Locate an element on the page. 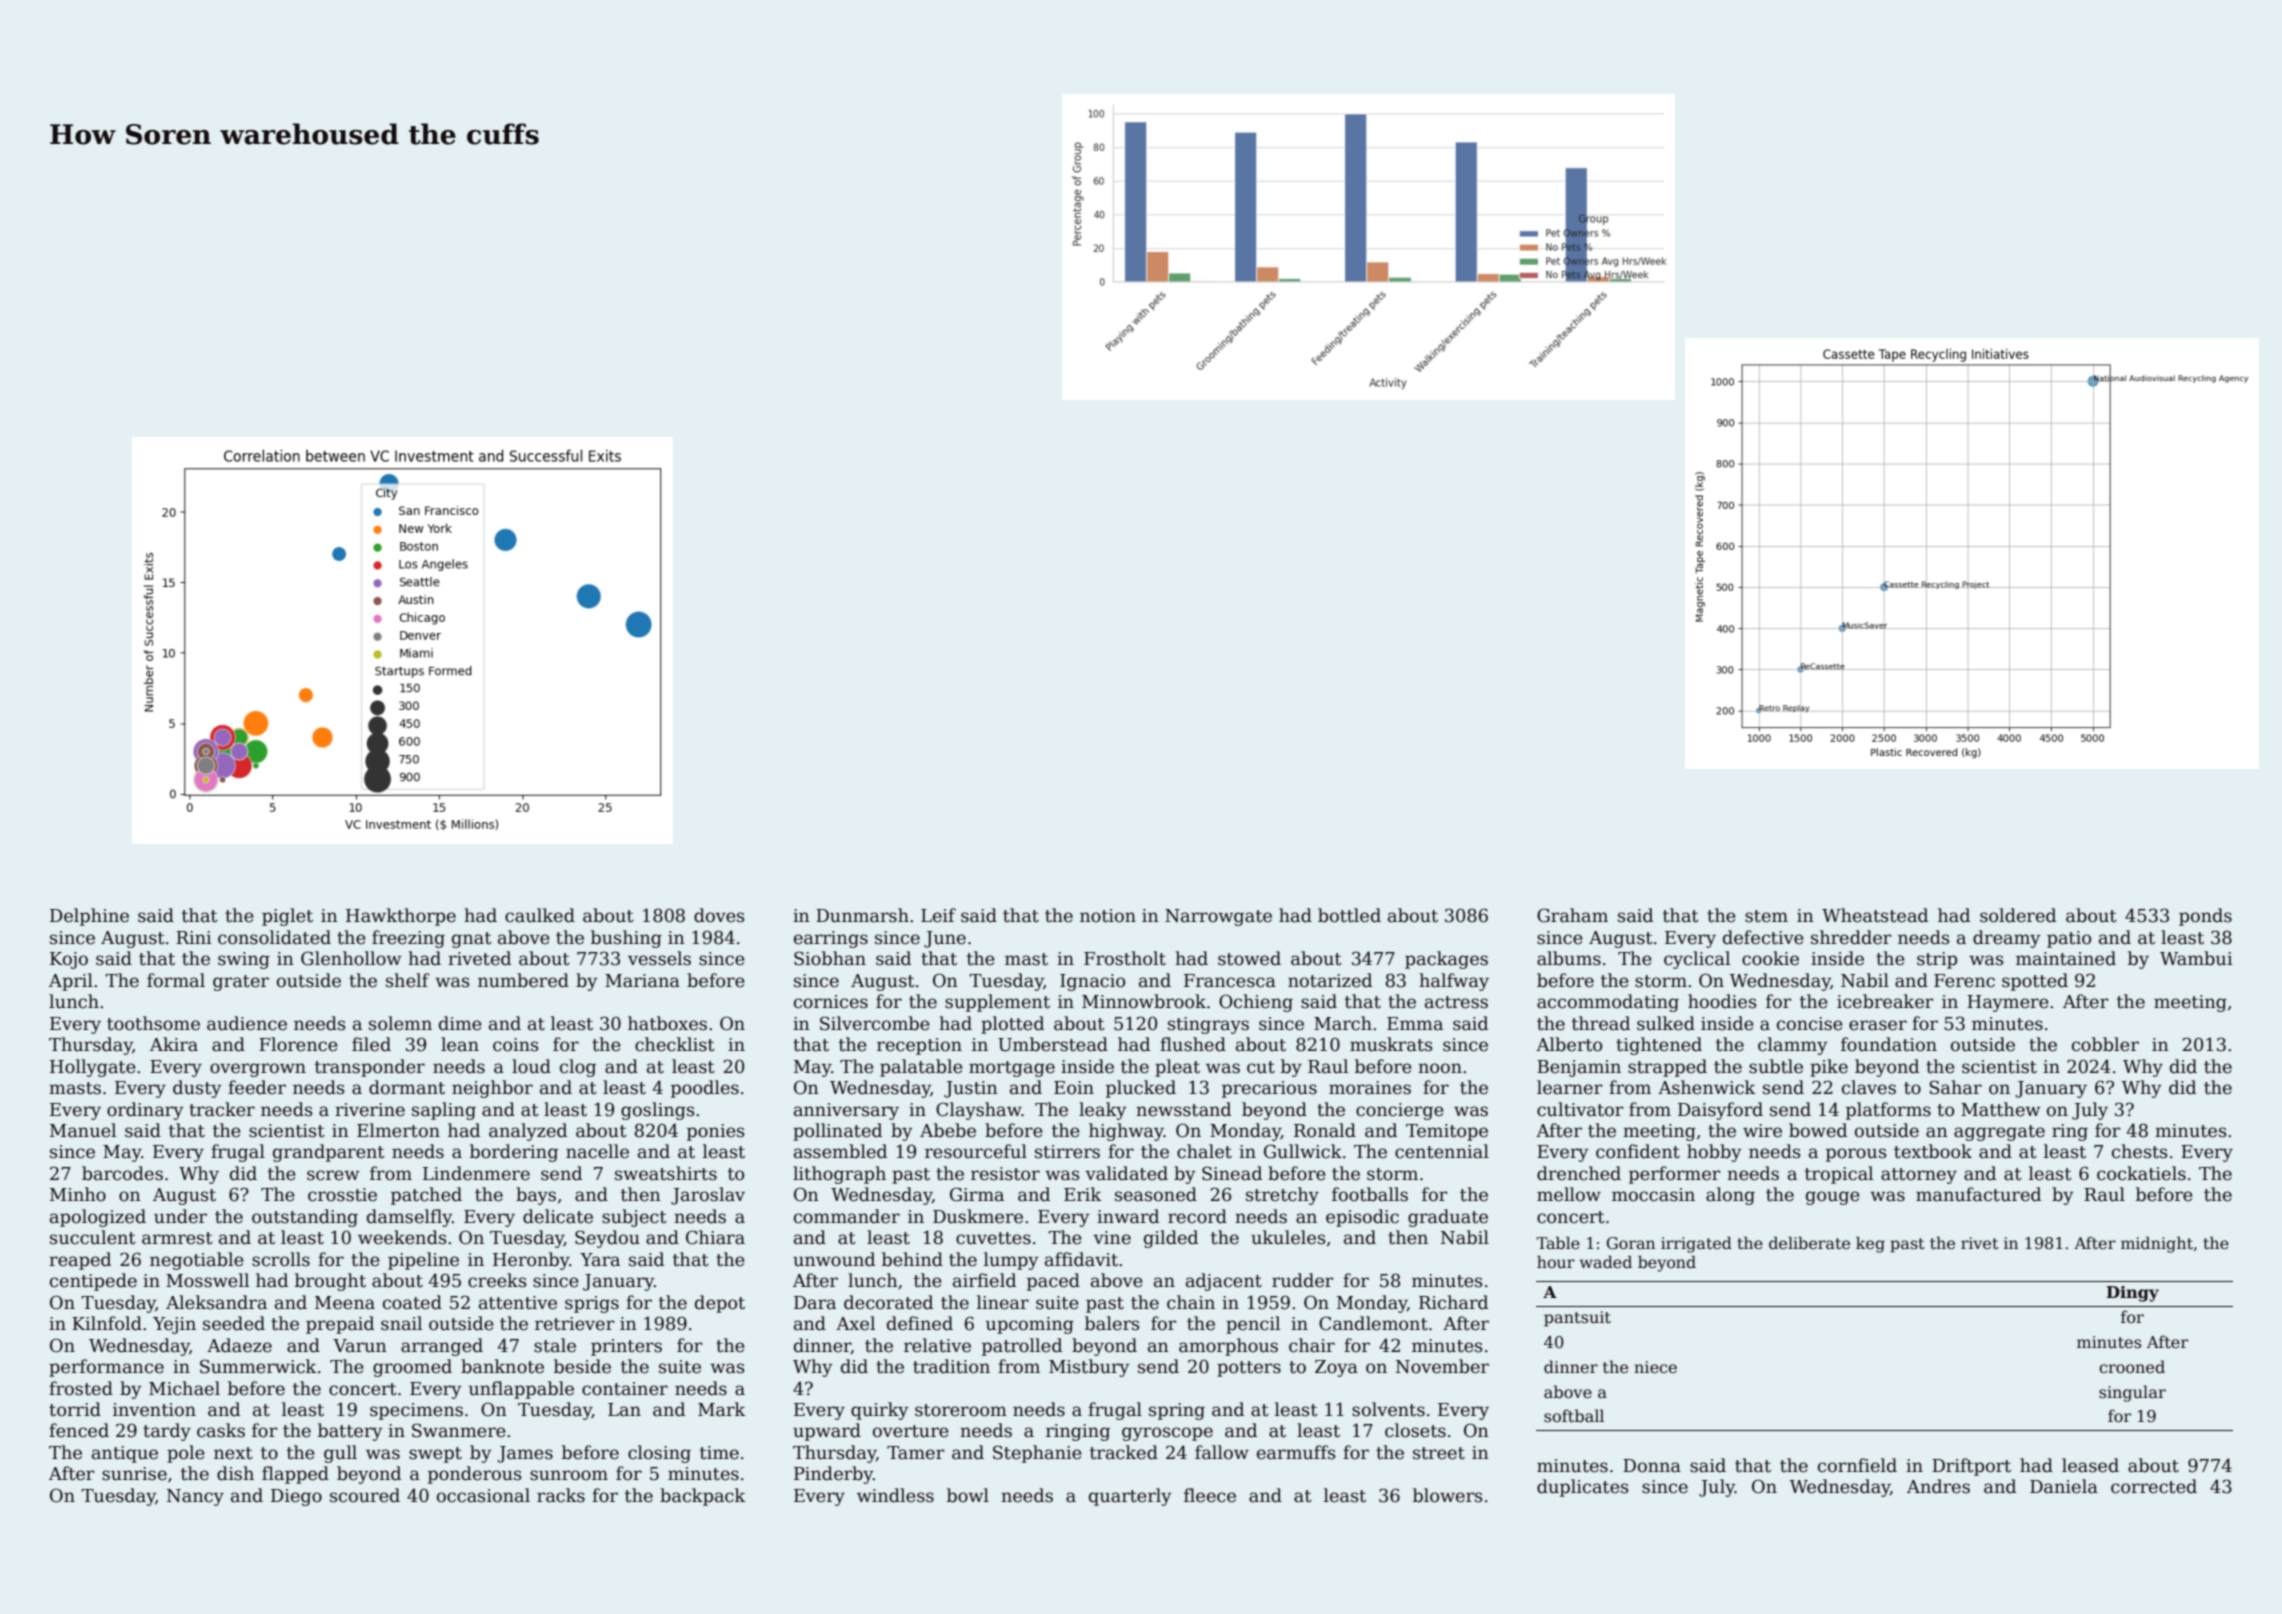 The image size is (2282, 1614). bottled is located at coordinates (1349, 915).
